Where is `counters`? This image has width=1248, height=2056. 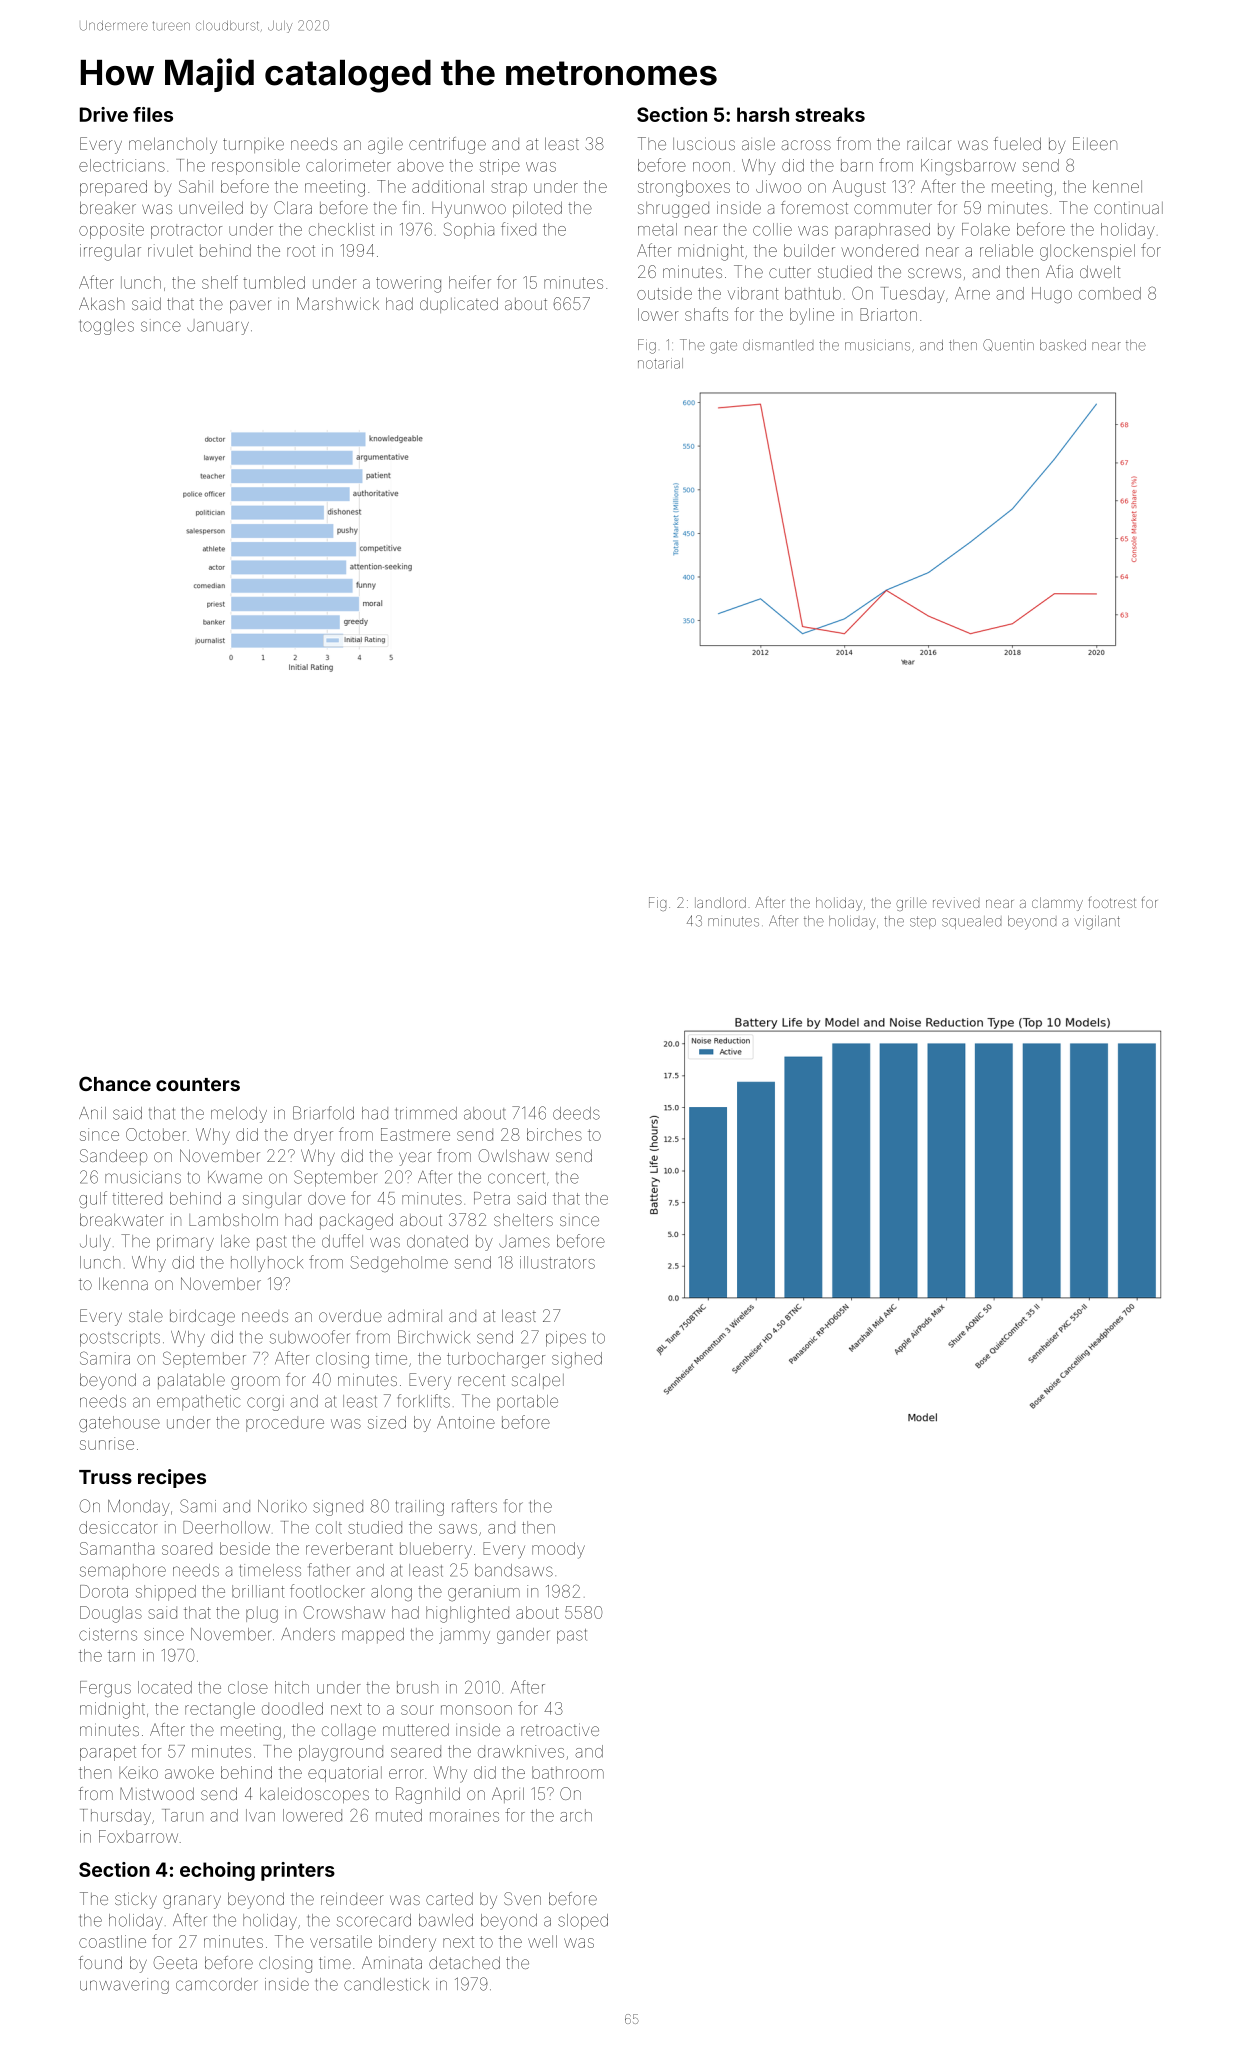
counters is located at coordinates (198, 1084).
